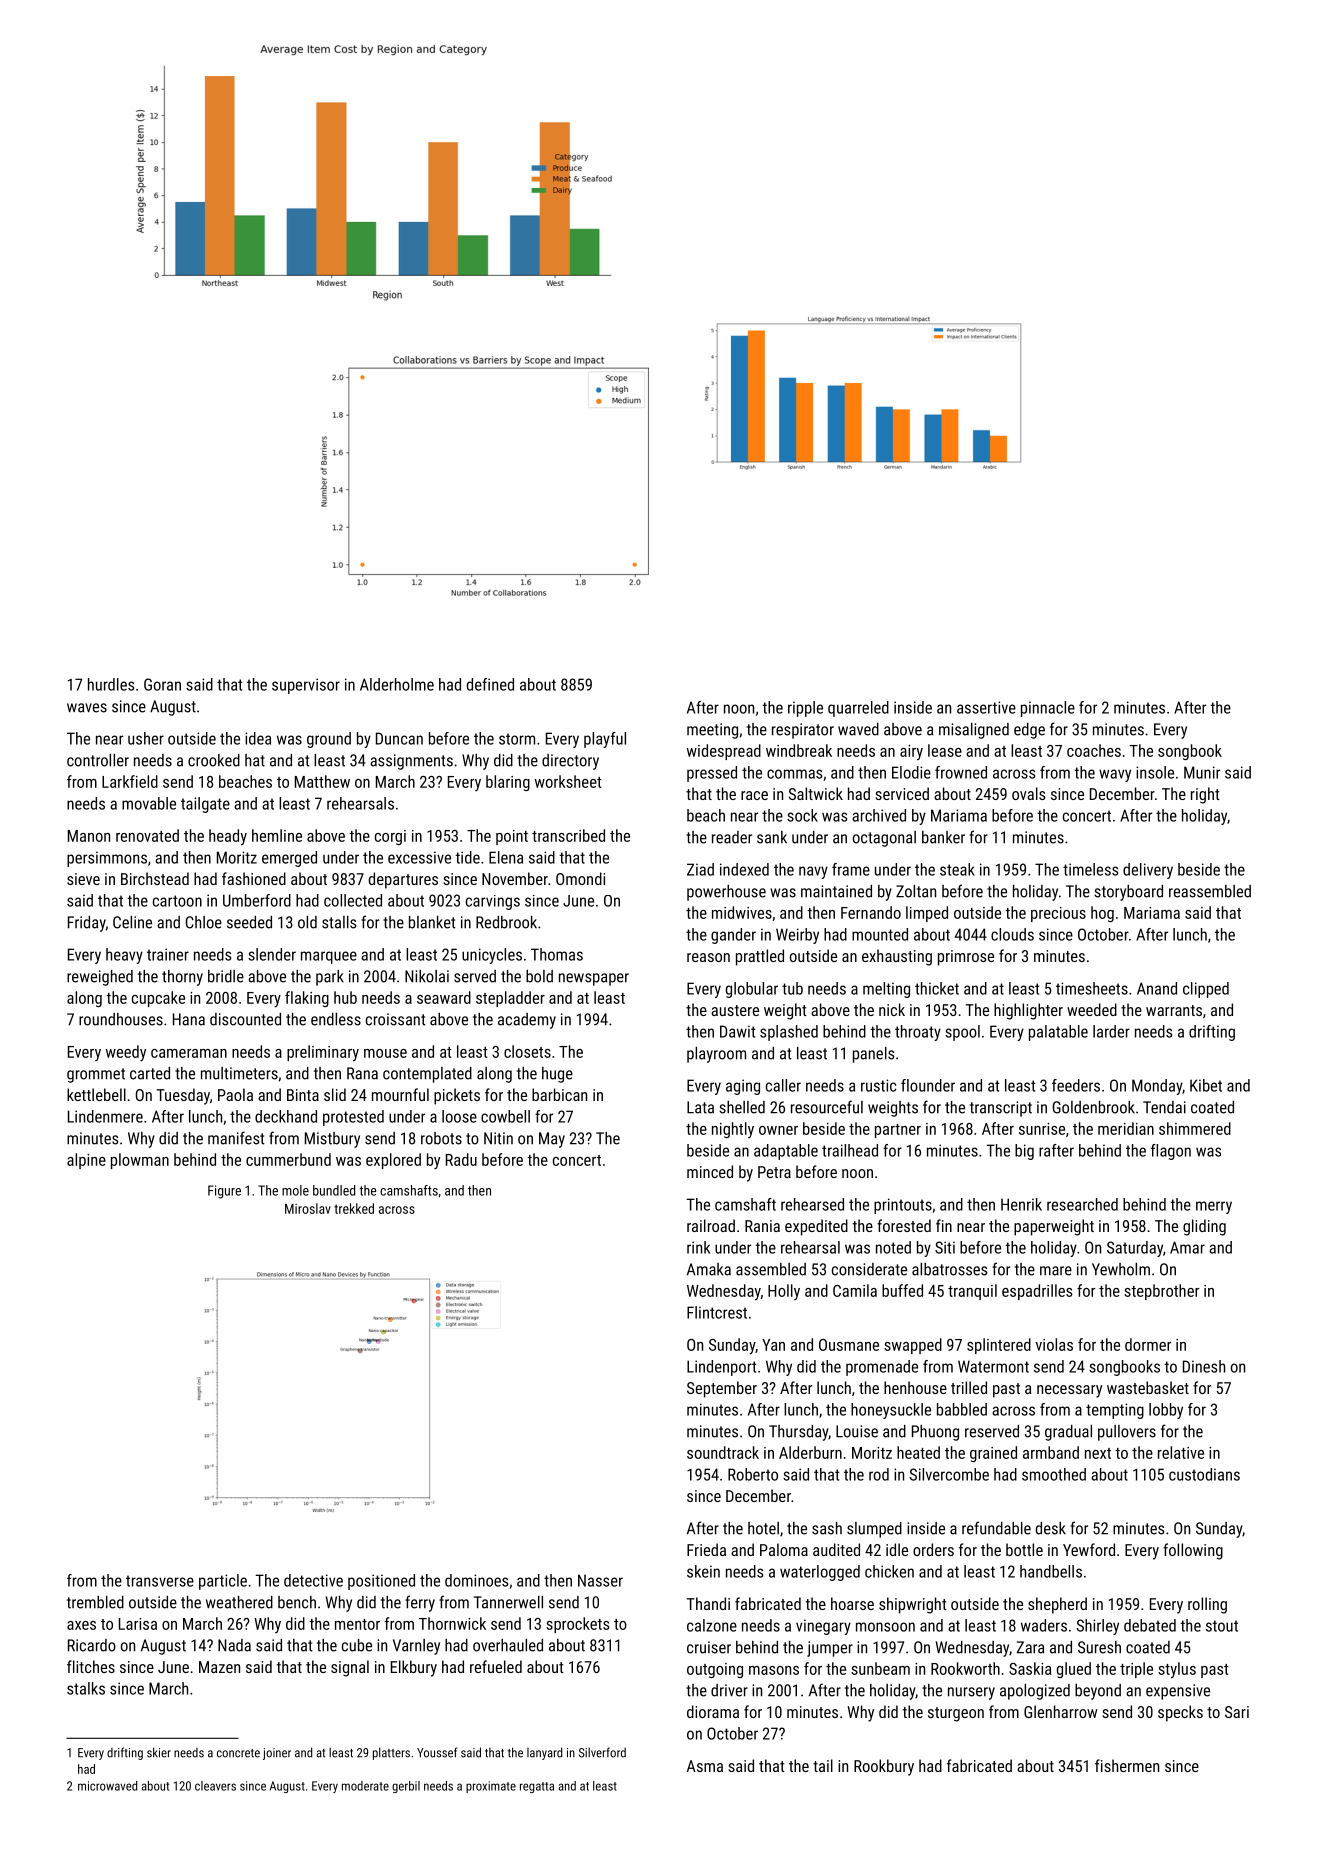 The width and height of the screenshot is (1319, 1865). What do you see at coordinates (1056, 1271) in the screenshot?
I see `mare` at bounding box center [1056, 1271].
